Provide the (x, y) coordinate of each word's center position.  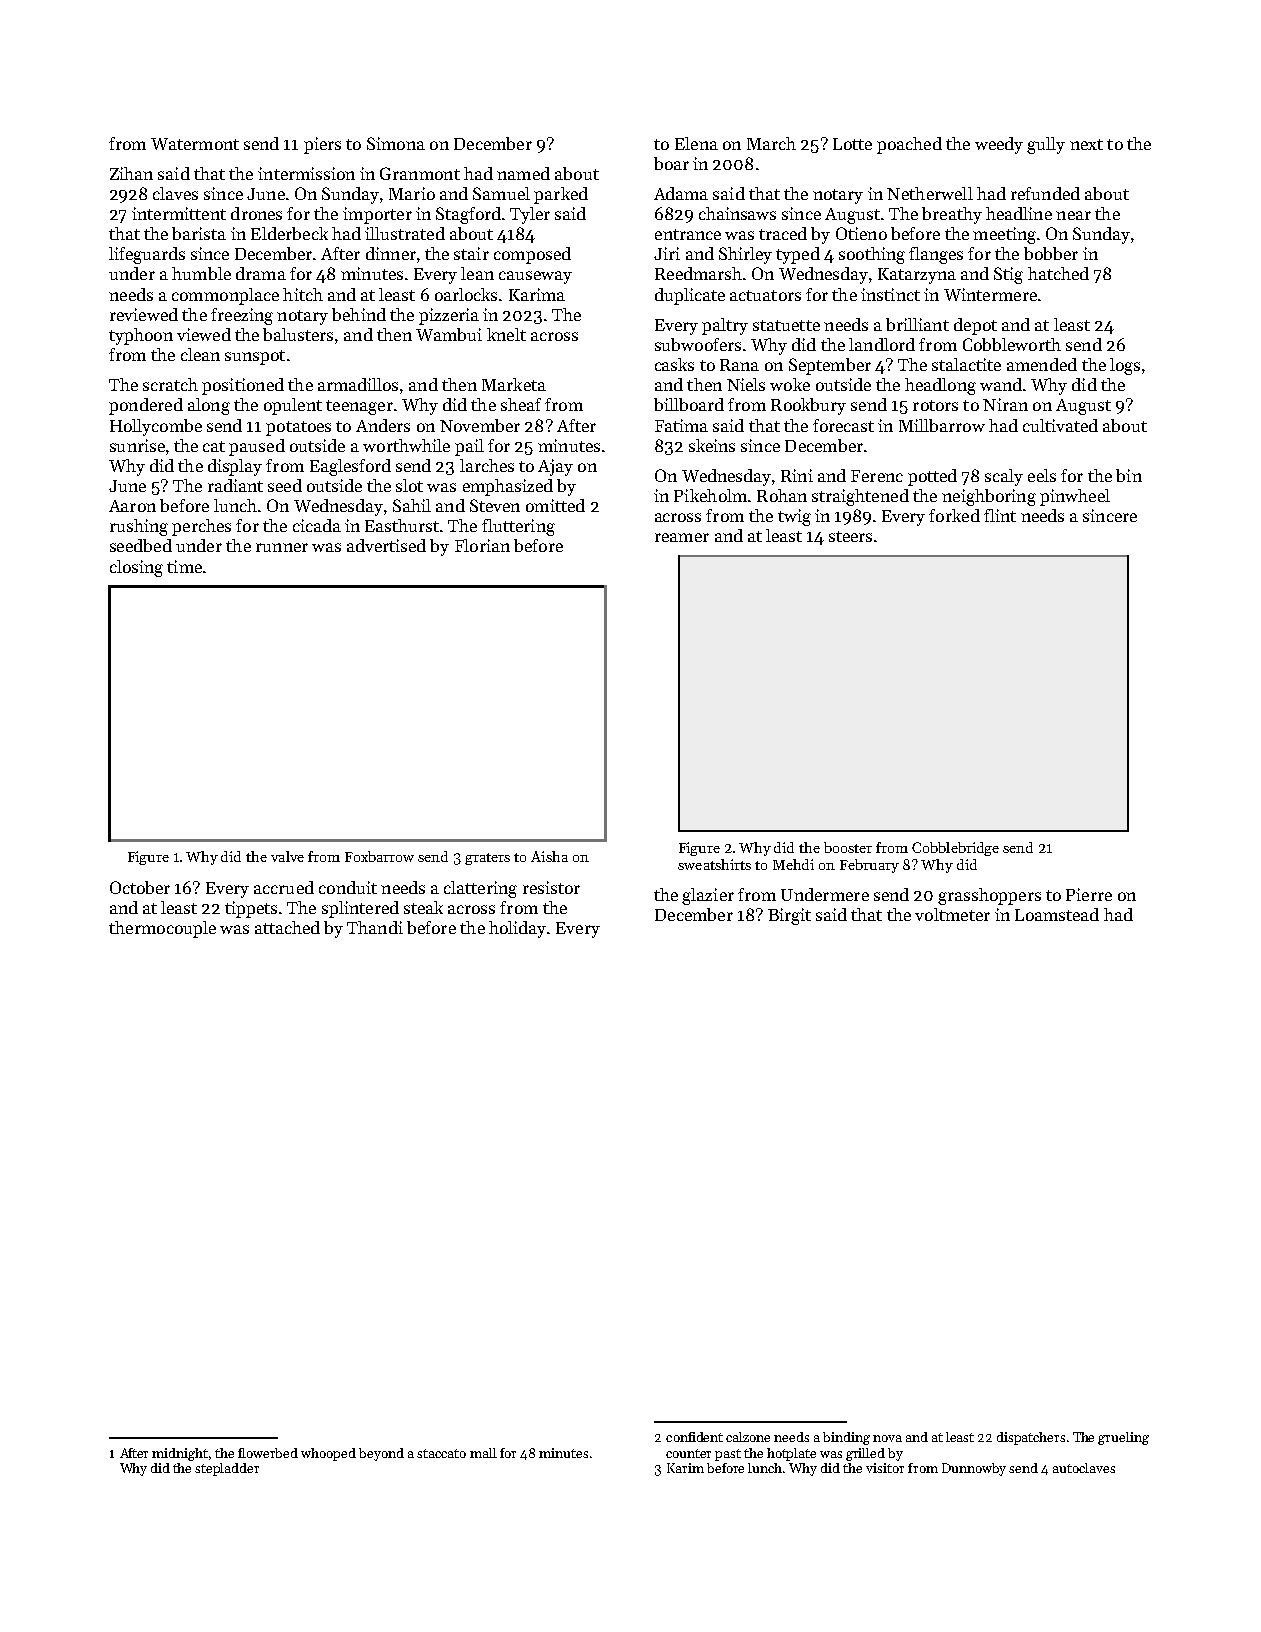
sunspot (255, 357)
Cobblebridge (955, 849)
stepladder (227, 1469)
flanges (936, 255)
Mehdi (793, 864)
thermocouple (162, 929)
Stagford (468, 215)
